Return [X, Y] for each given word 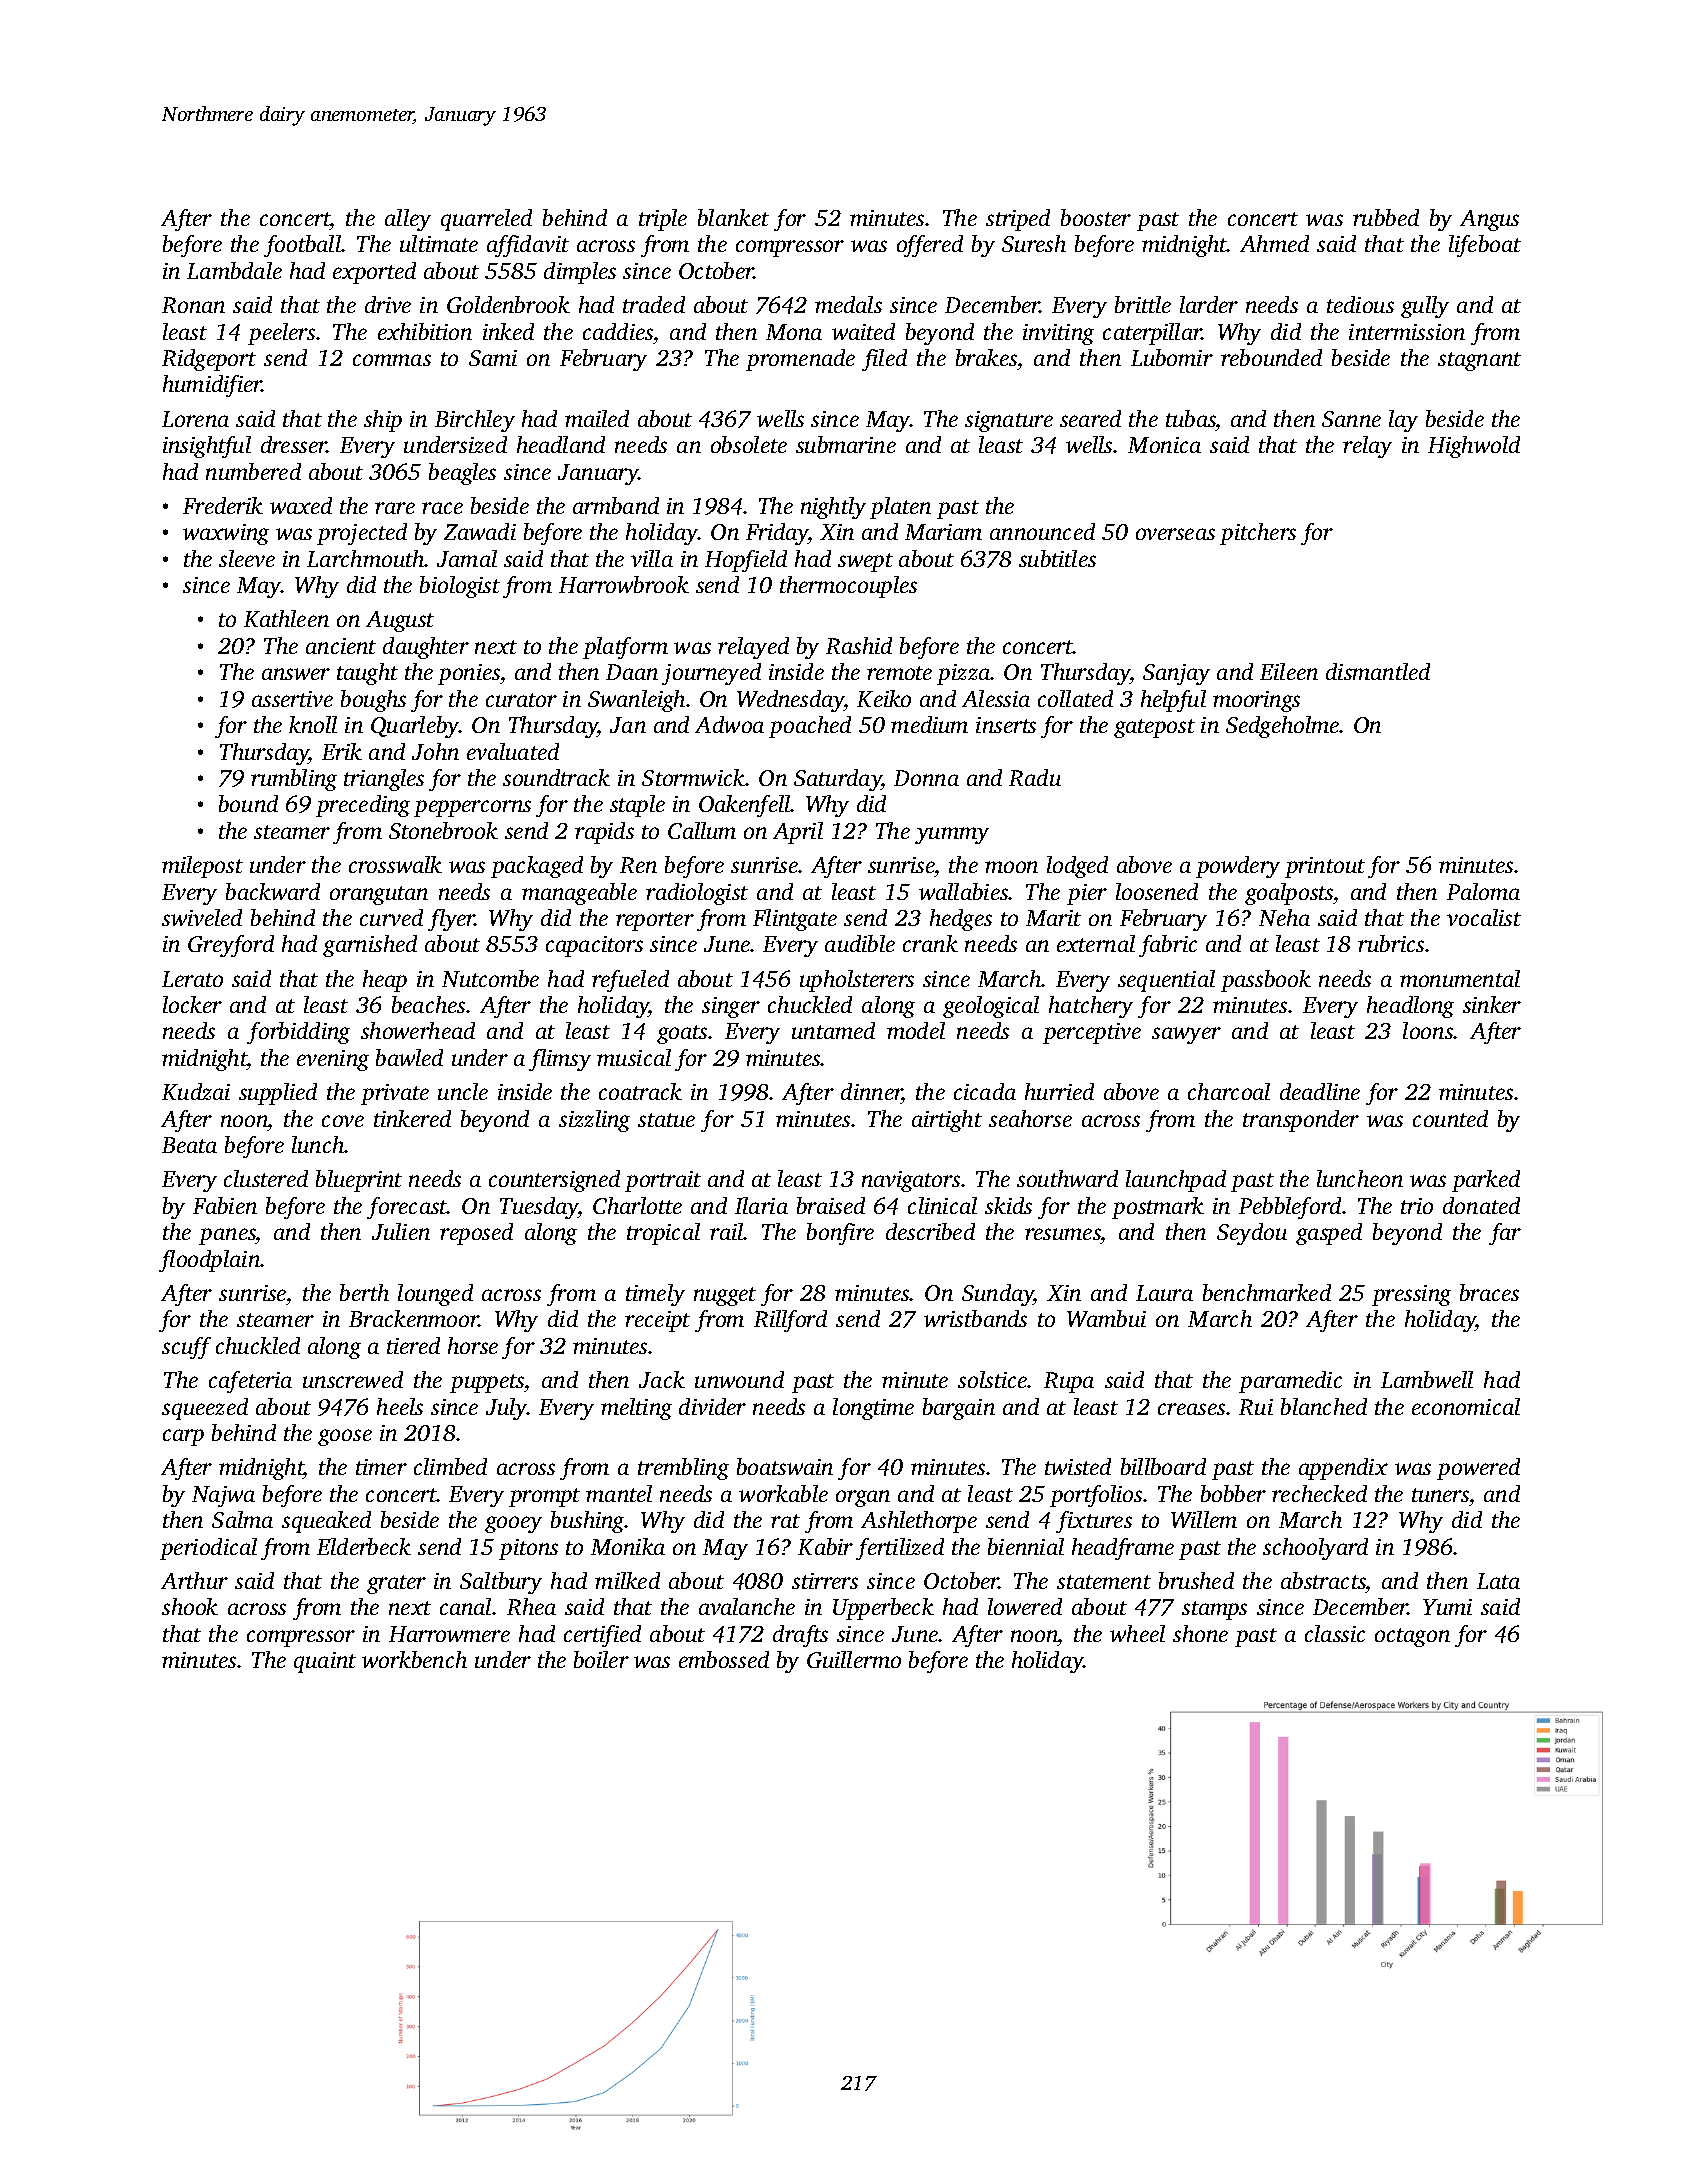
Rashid [859, 645]
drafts [800, 1636]
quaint [325, 1662]
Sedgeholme [1283, 727]
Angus [1489, 220]
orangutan [379, 895]
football [303, 246]
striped [1018, 220]
